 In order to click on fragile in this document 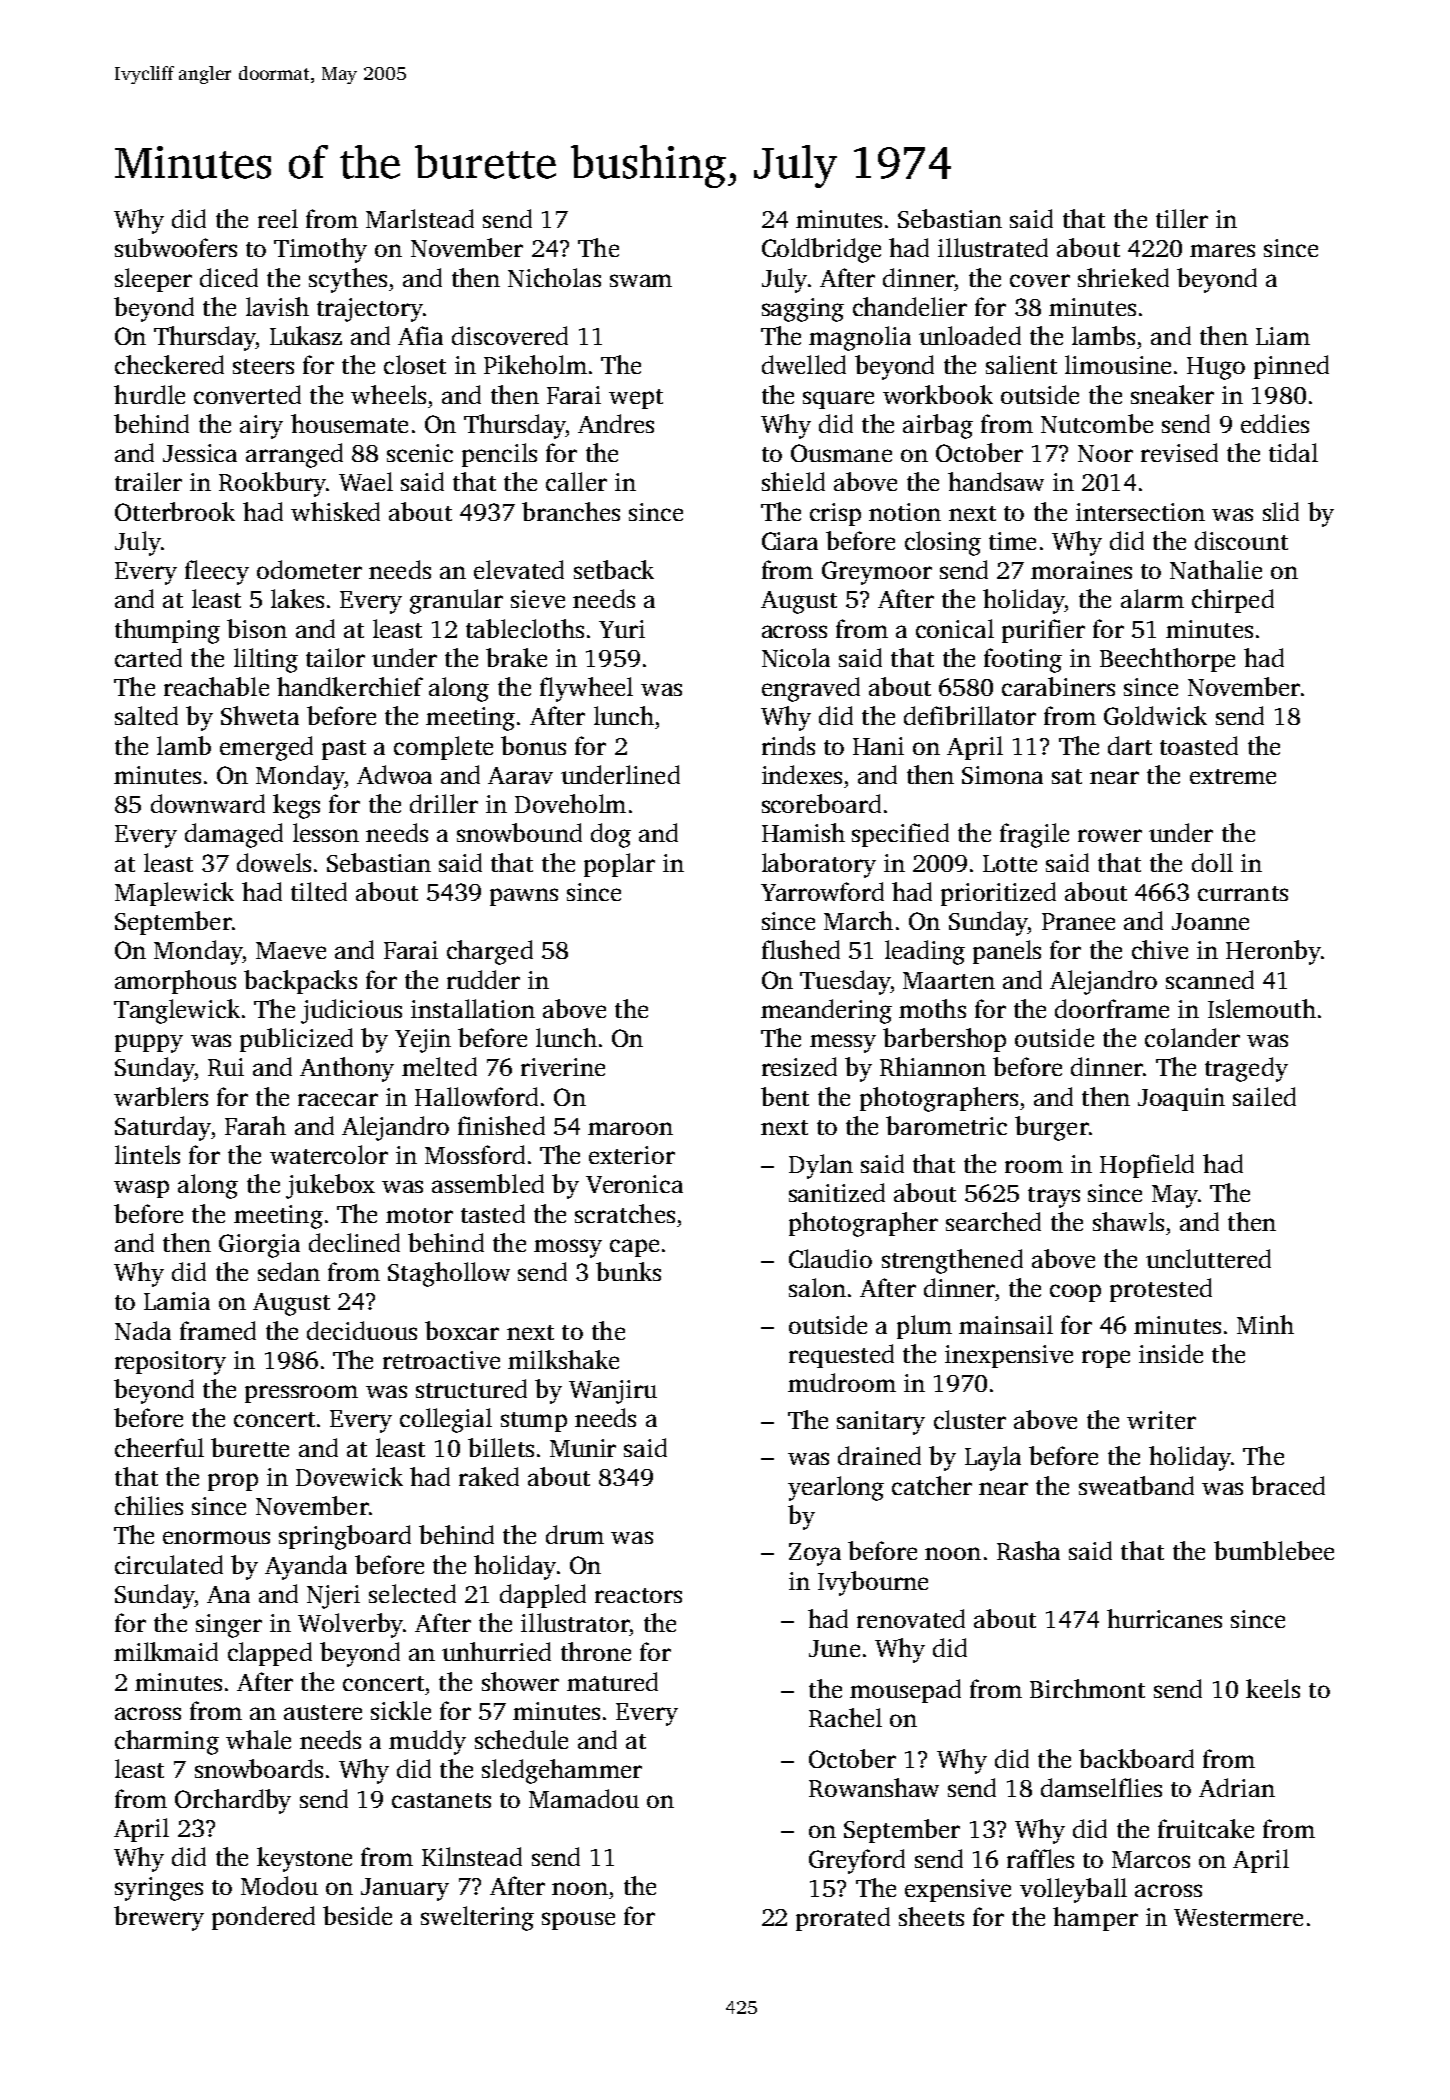, I will do `click(1034, 835)`.
